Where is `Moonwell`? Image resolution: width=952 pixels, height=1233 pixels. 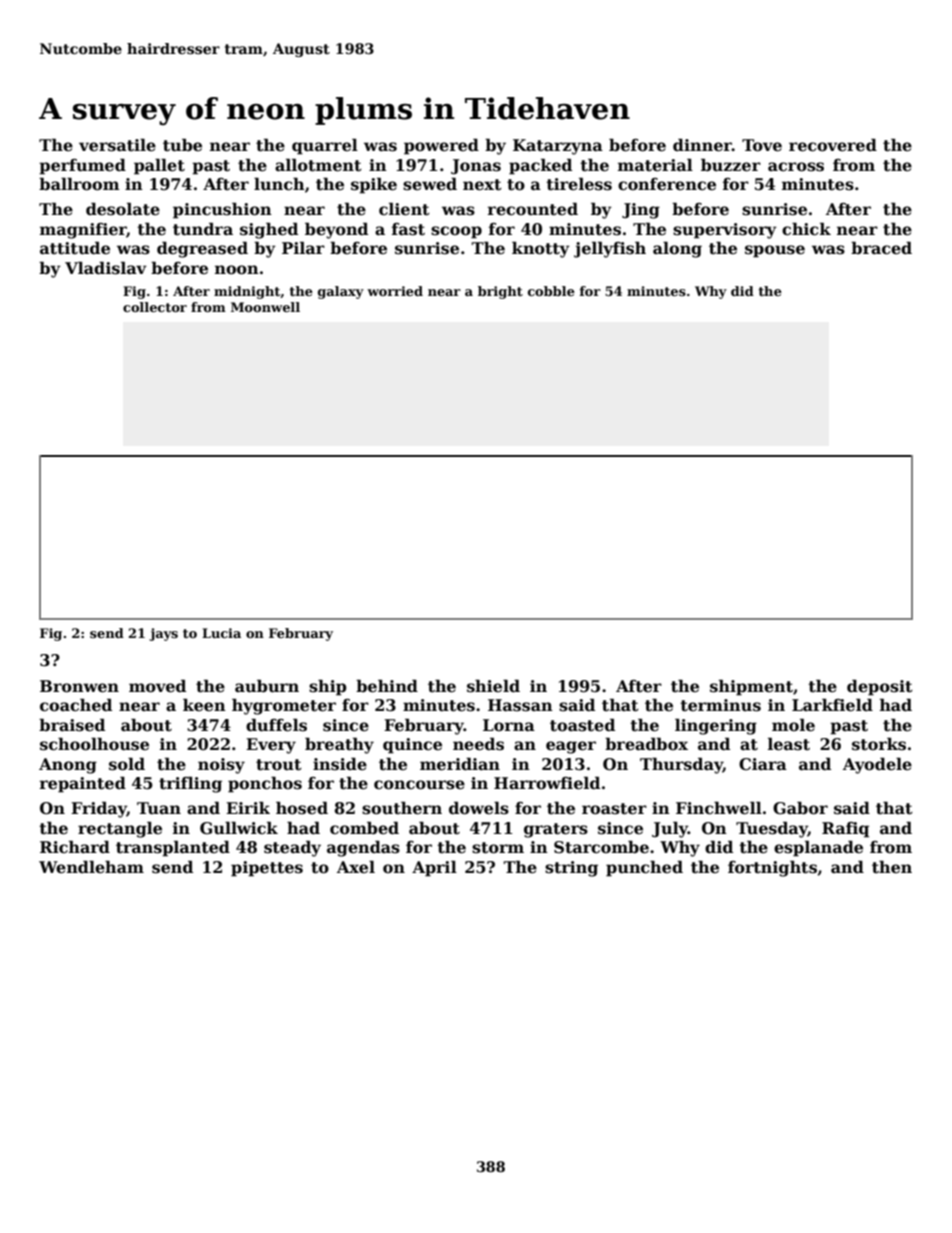 Moonwell is located at coordinates (265, 307).
